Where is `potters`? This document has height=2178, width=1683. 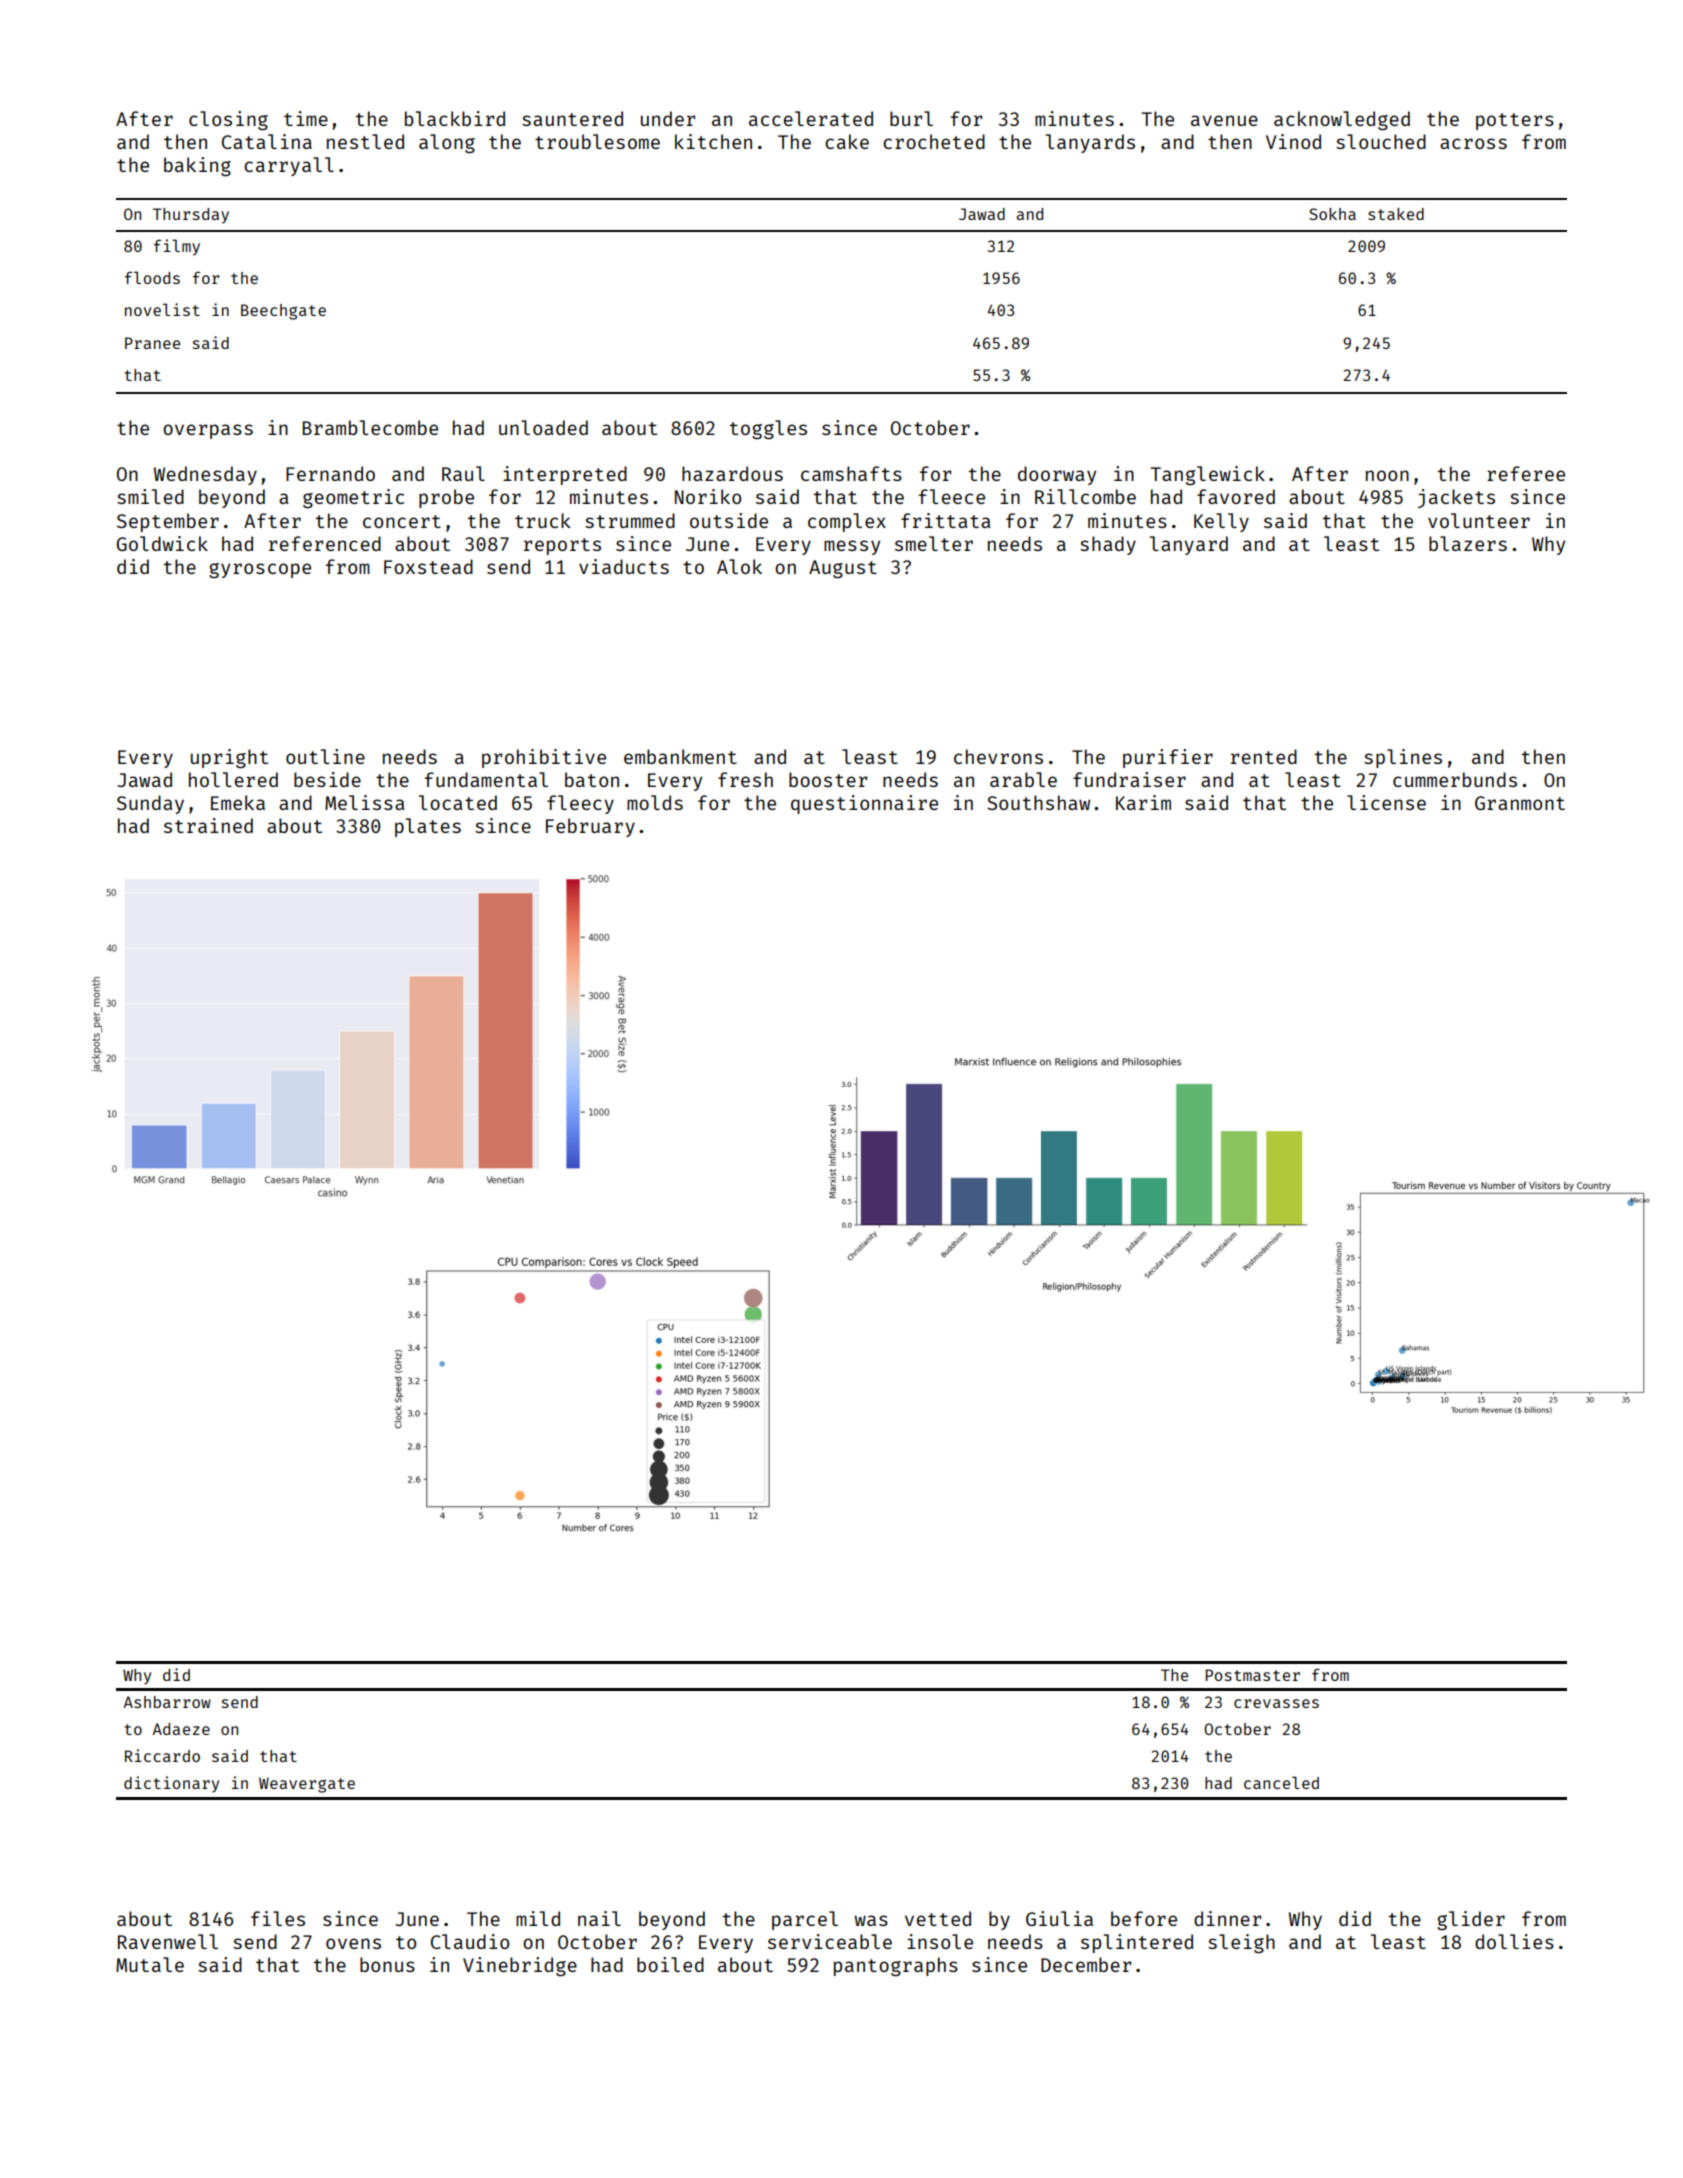 potters is located at coordinates (1515, 121).
